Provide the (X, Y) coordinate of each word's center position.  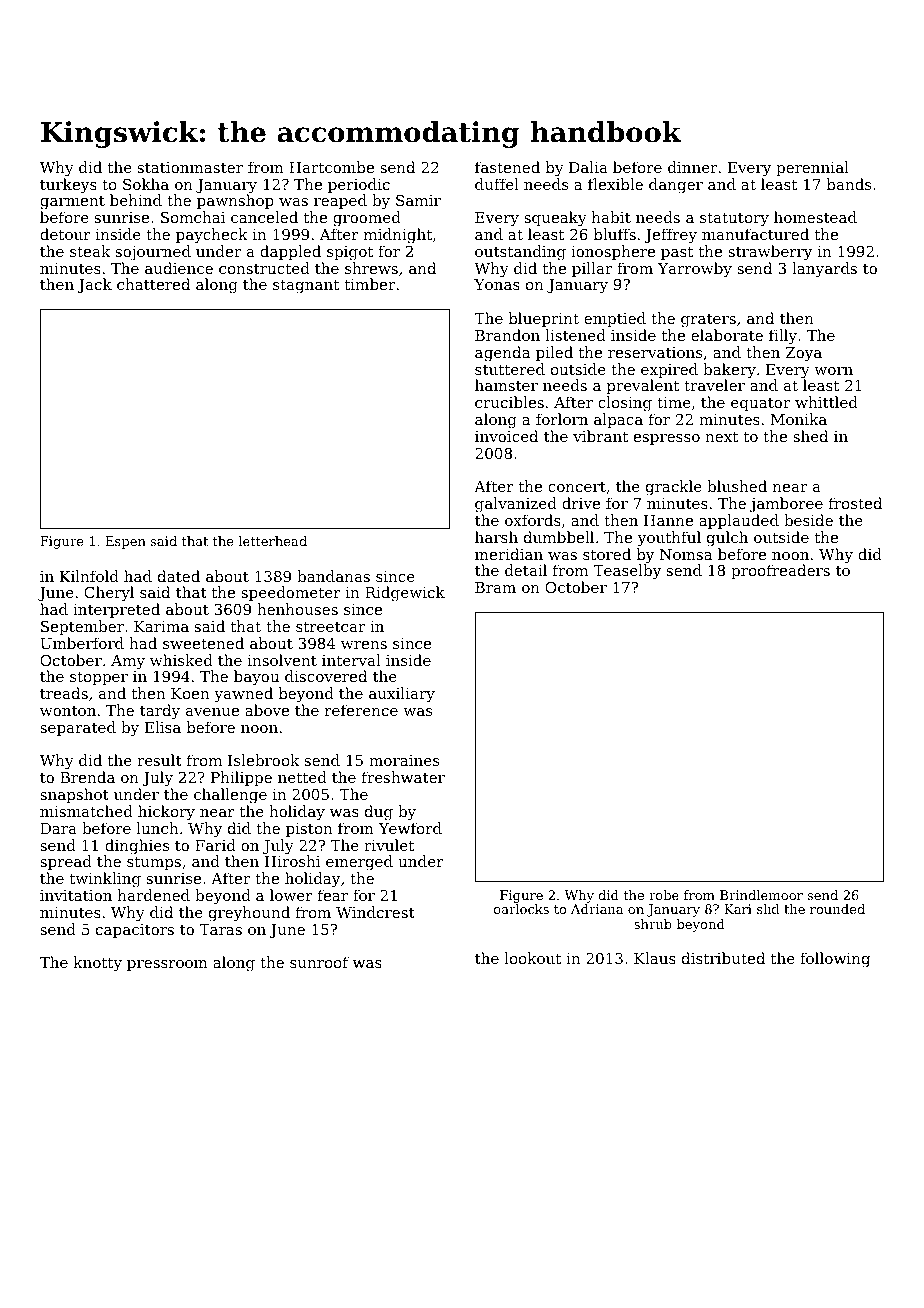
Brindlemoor (761, 895)
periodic (359, 185)
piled (554, 353)
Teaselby (627, 572)
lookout (533, 958)
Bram (495, 587)
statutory (734, 219)
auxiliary (402, 695)
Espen (126, 542)
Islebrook (263, 760)
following (835, 960)
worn (833, 371)
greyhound (249, 914)
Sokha (146, 184)
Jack (94, 285)
